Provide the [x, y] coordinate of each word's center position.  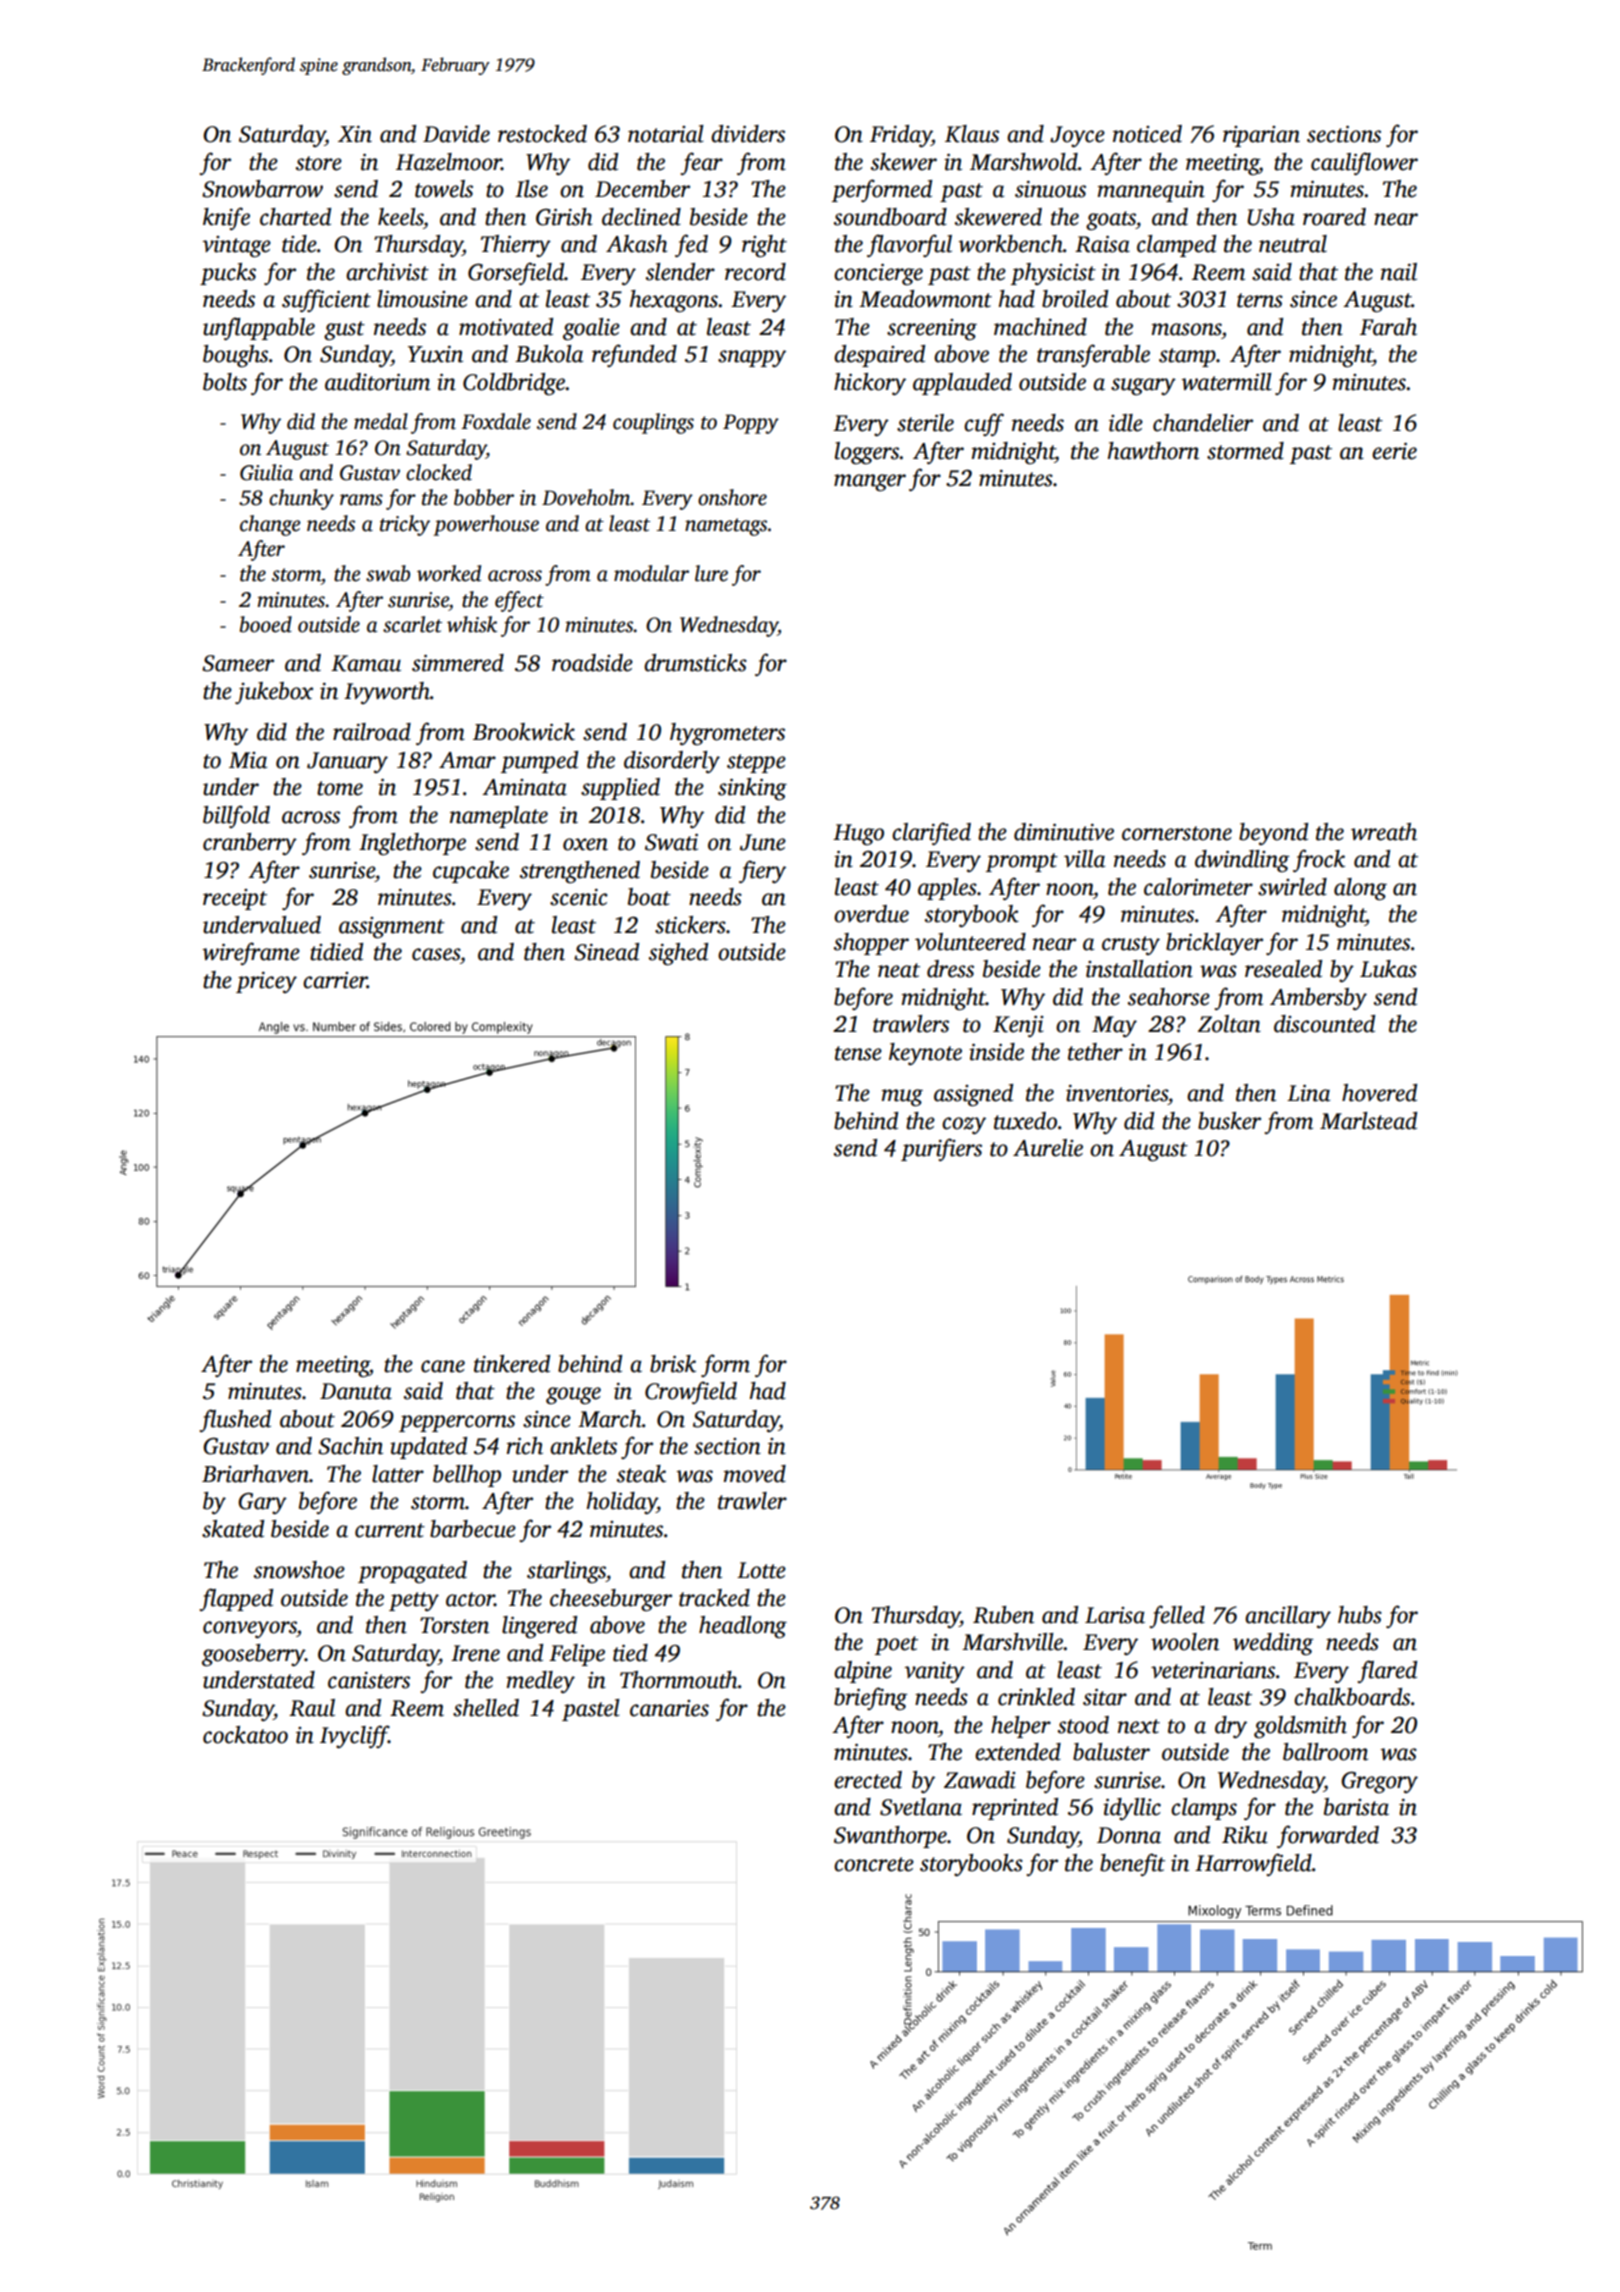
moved [755, 1474]
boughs [235, 356]
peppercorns [457, 1423]
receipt [235, 899]
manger [870, 482]
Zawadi [980, 1780]
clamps [1204, 1809]
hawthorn [1153, 451]
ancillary [1288, 1617]
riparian [1261, 136]
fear [701, 163]
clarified [931, 833]
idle [1126, 423]
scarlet [412, 624]
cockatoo [245, 1735]
